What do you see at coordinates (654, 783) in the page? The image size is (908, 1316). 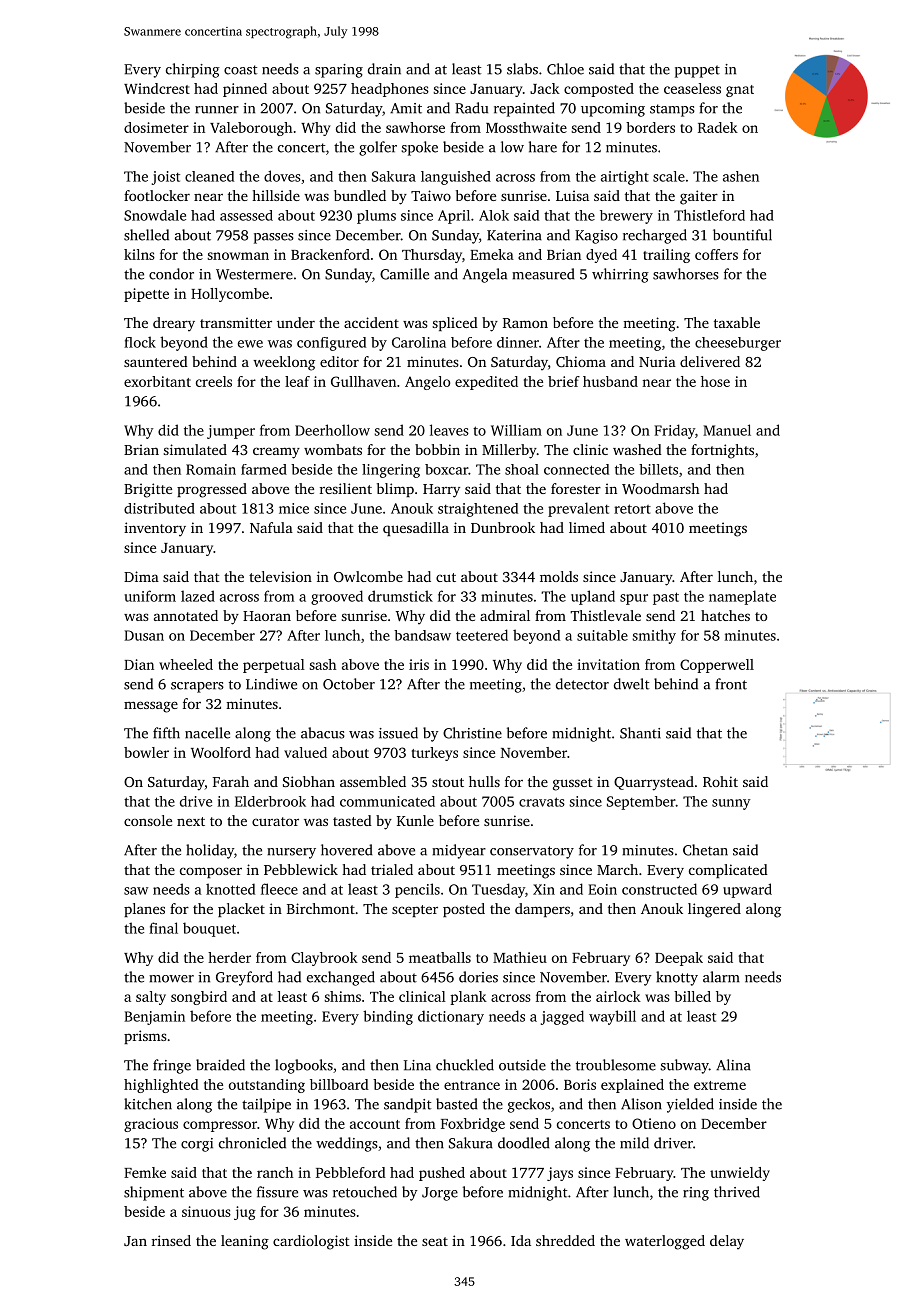 I see `Quarrystead` at bounding box center [654, 783].
